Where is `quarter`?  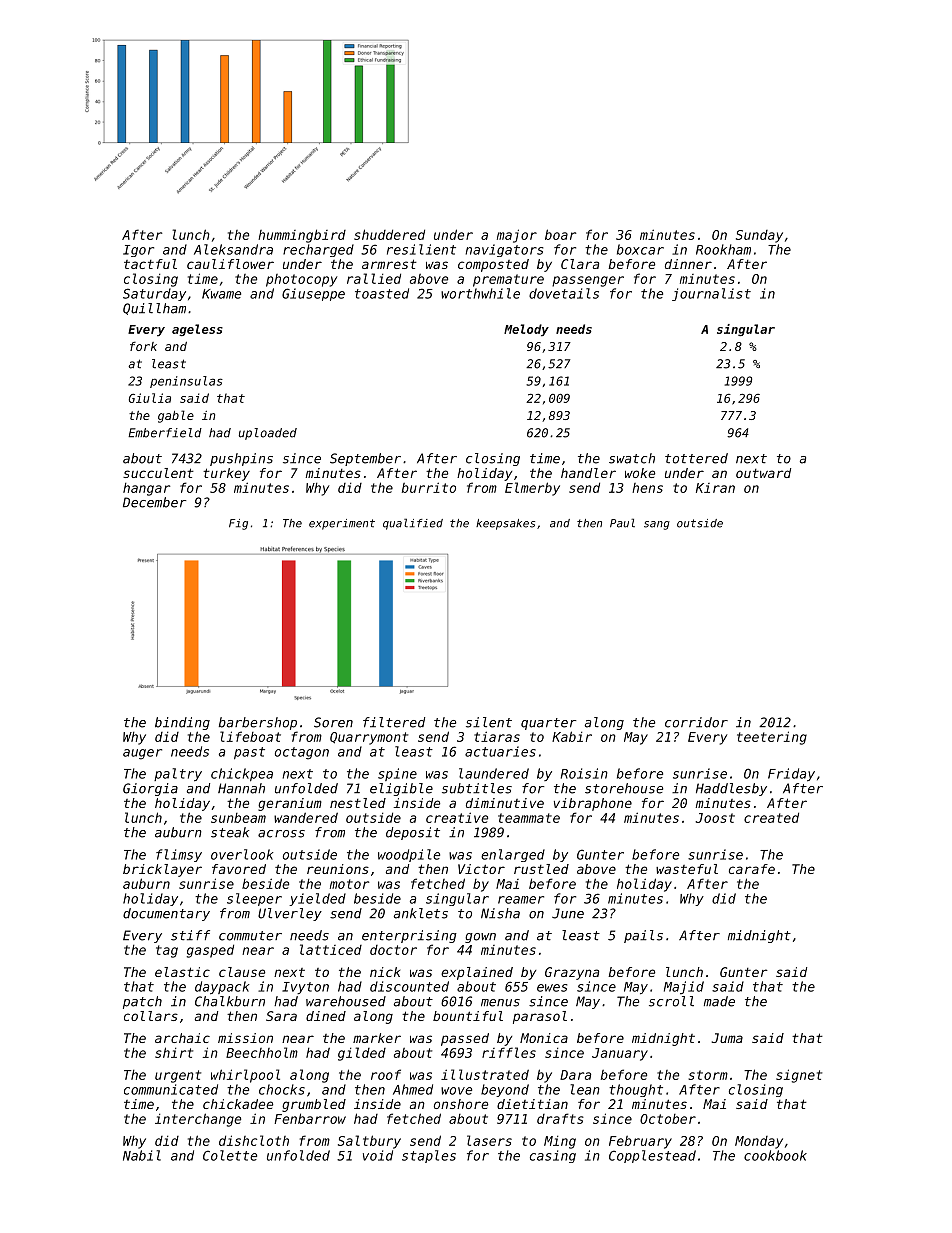
quarter is located at coordinates (549, 724).
